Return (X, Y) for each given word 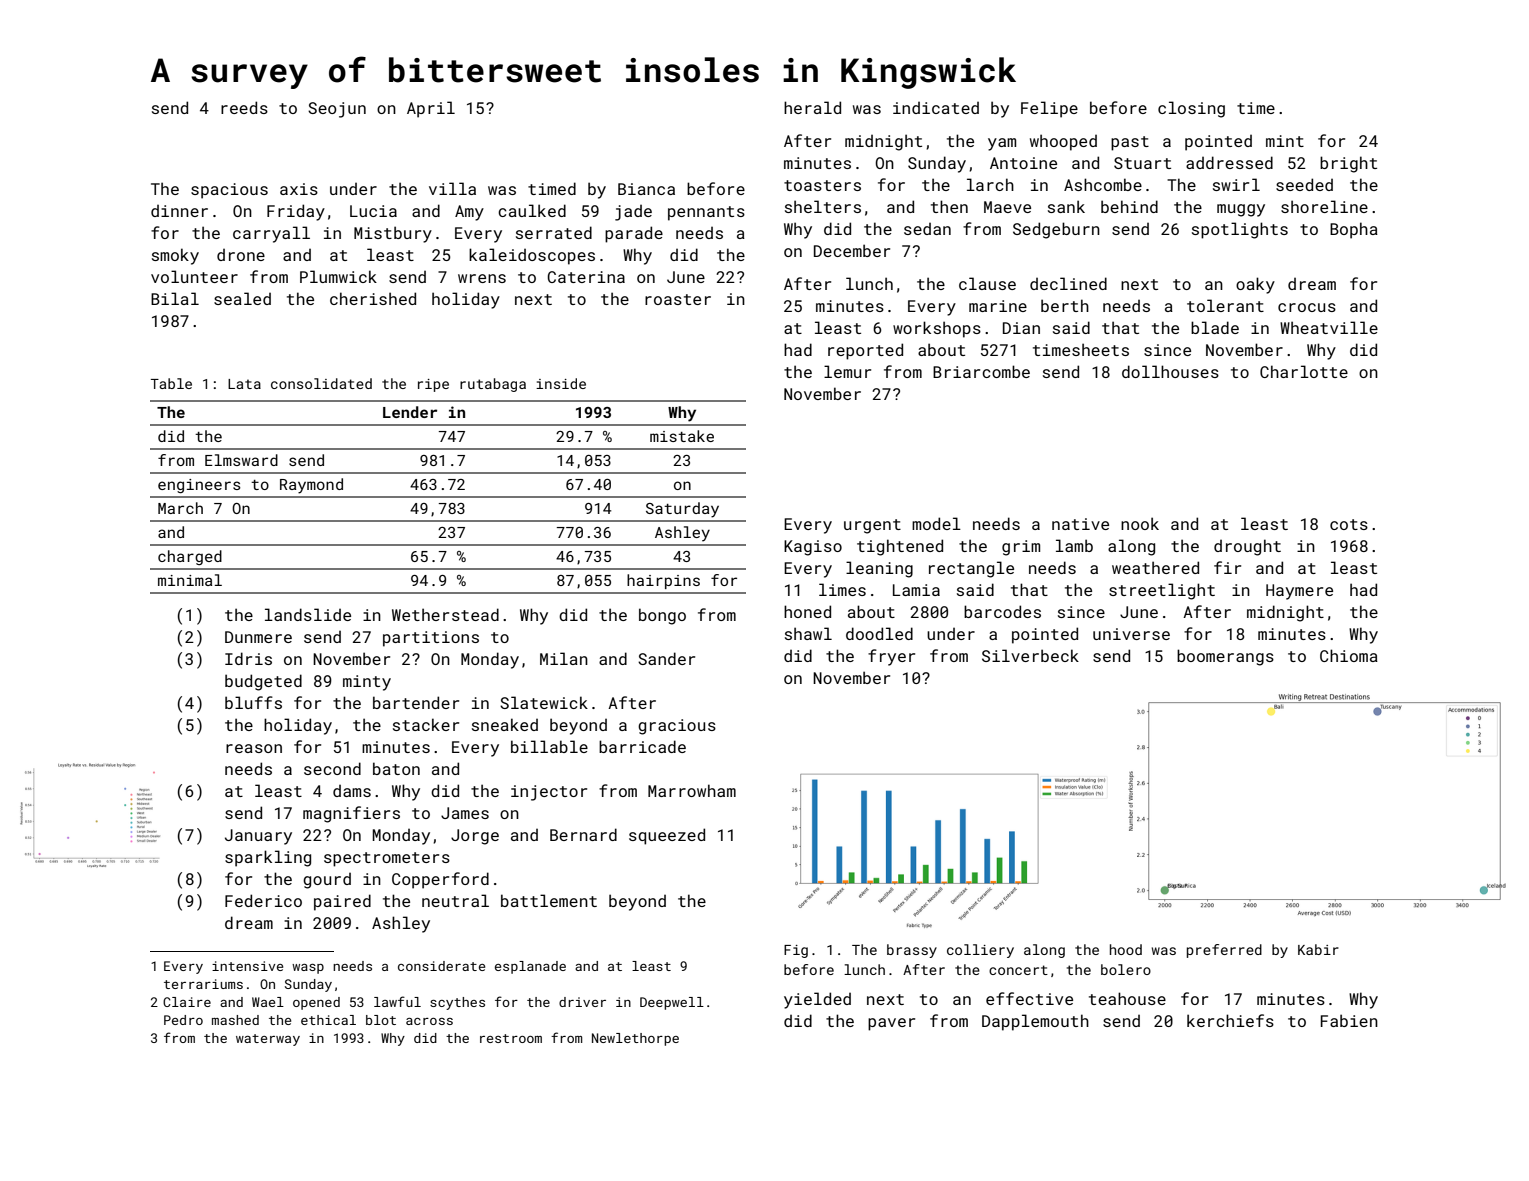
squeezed (667, 836)
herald (812, 107)
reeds (244, 107)
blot (381, 1020)
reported (865, 351)
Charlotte (1304, 371)
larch (990, 184)
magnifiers (351, 814)
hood (1126, 949)
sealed (242, 298)
